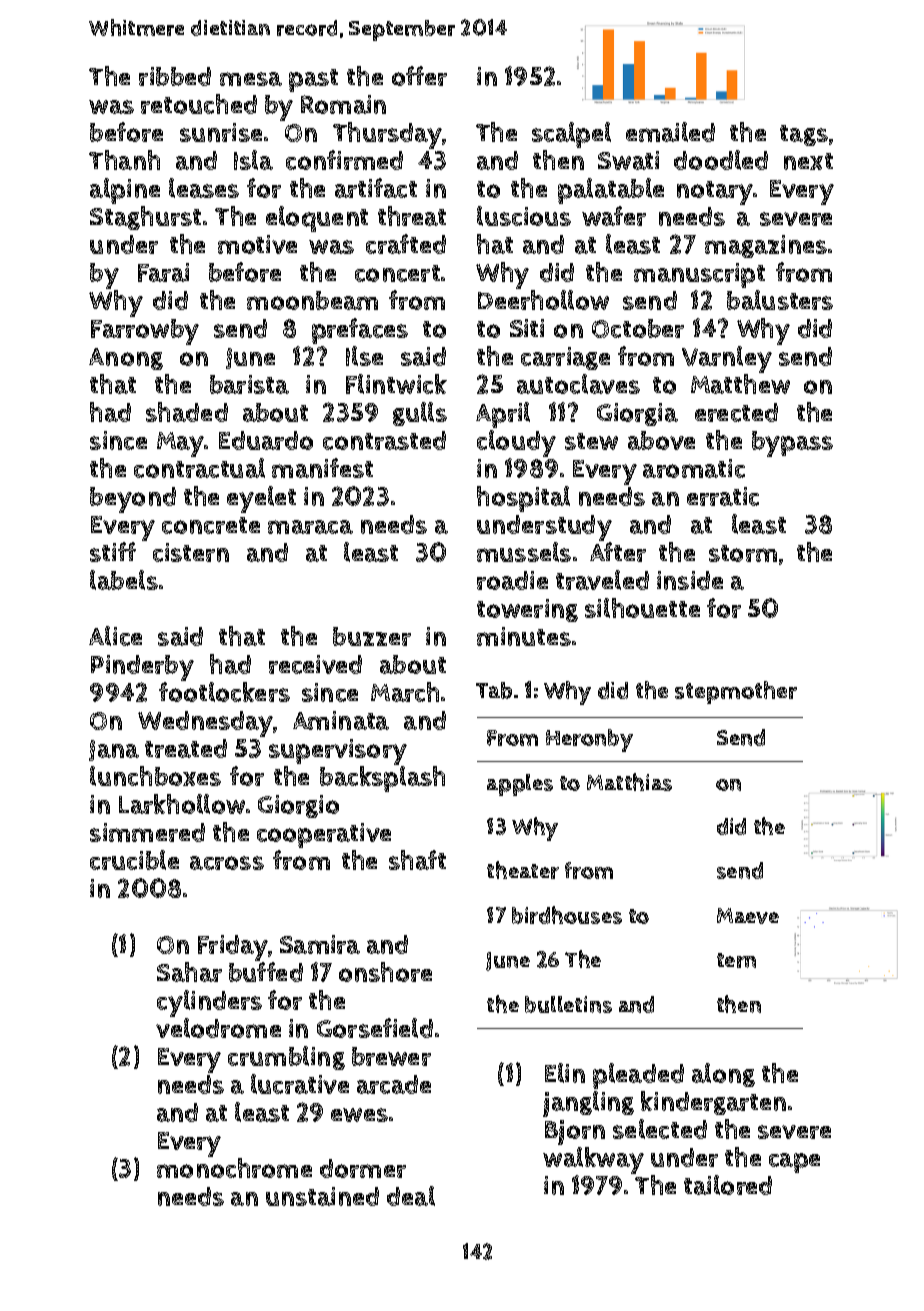 The image size is (924, 1311). I want to click on balusters, so click(780, 300).
